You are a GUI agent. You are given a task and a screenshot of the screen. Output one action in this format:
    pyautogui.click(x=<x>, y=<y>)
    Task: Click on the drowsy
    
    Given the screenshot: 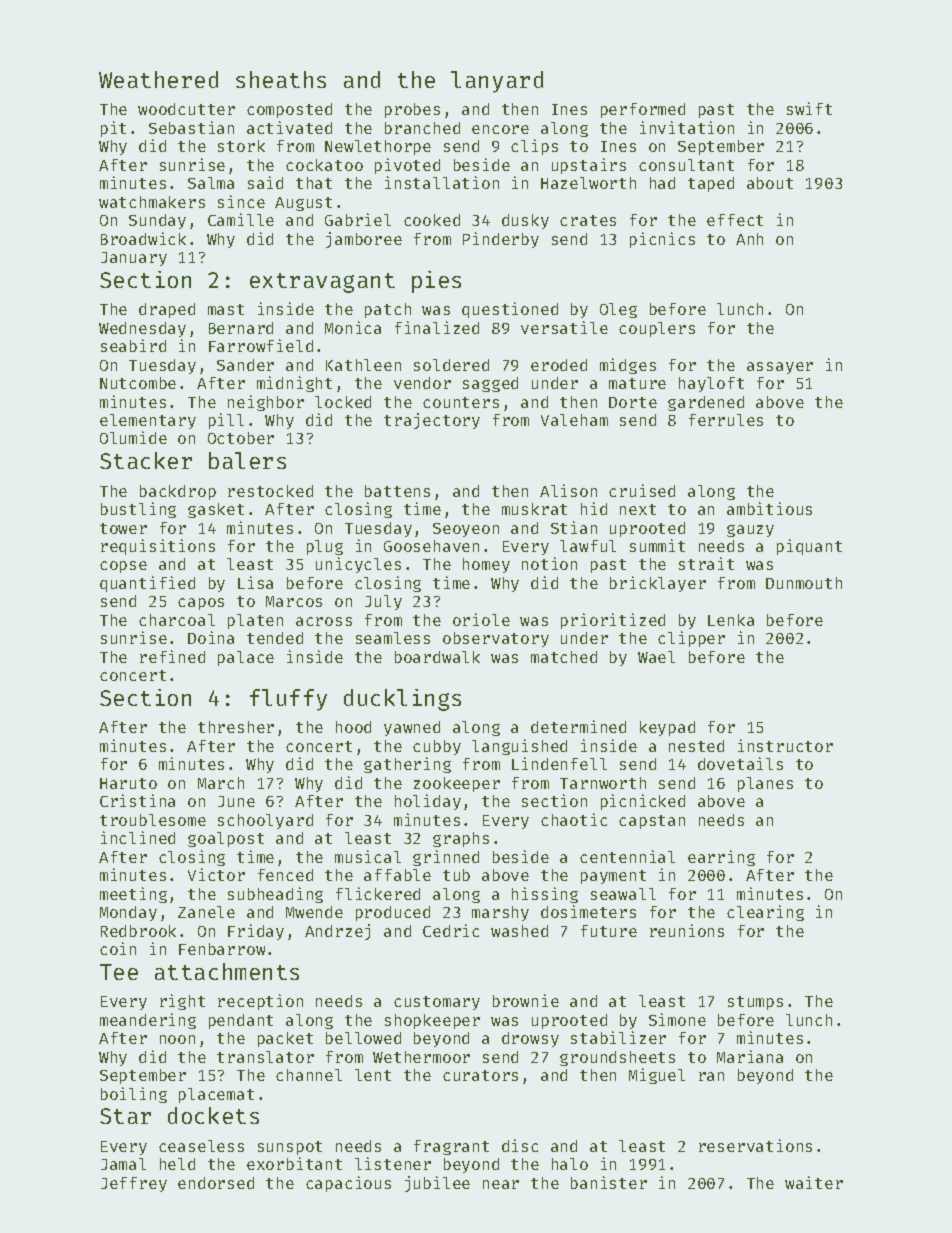 What is the action you would take?
    pyautogui.click(x=530, y=1039)
